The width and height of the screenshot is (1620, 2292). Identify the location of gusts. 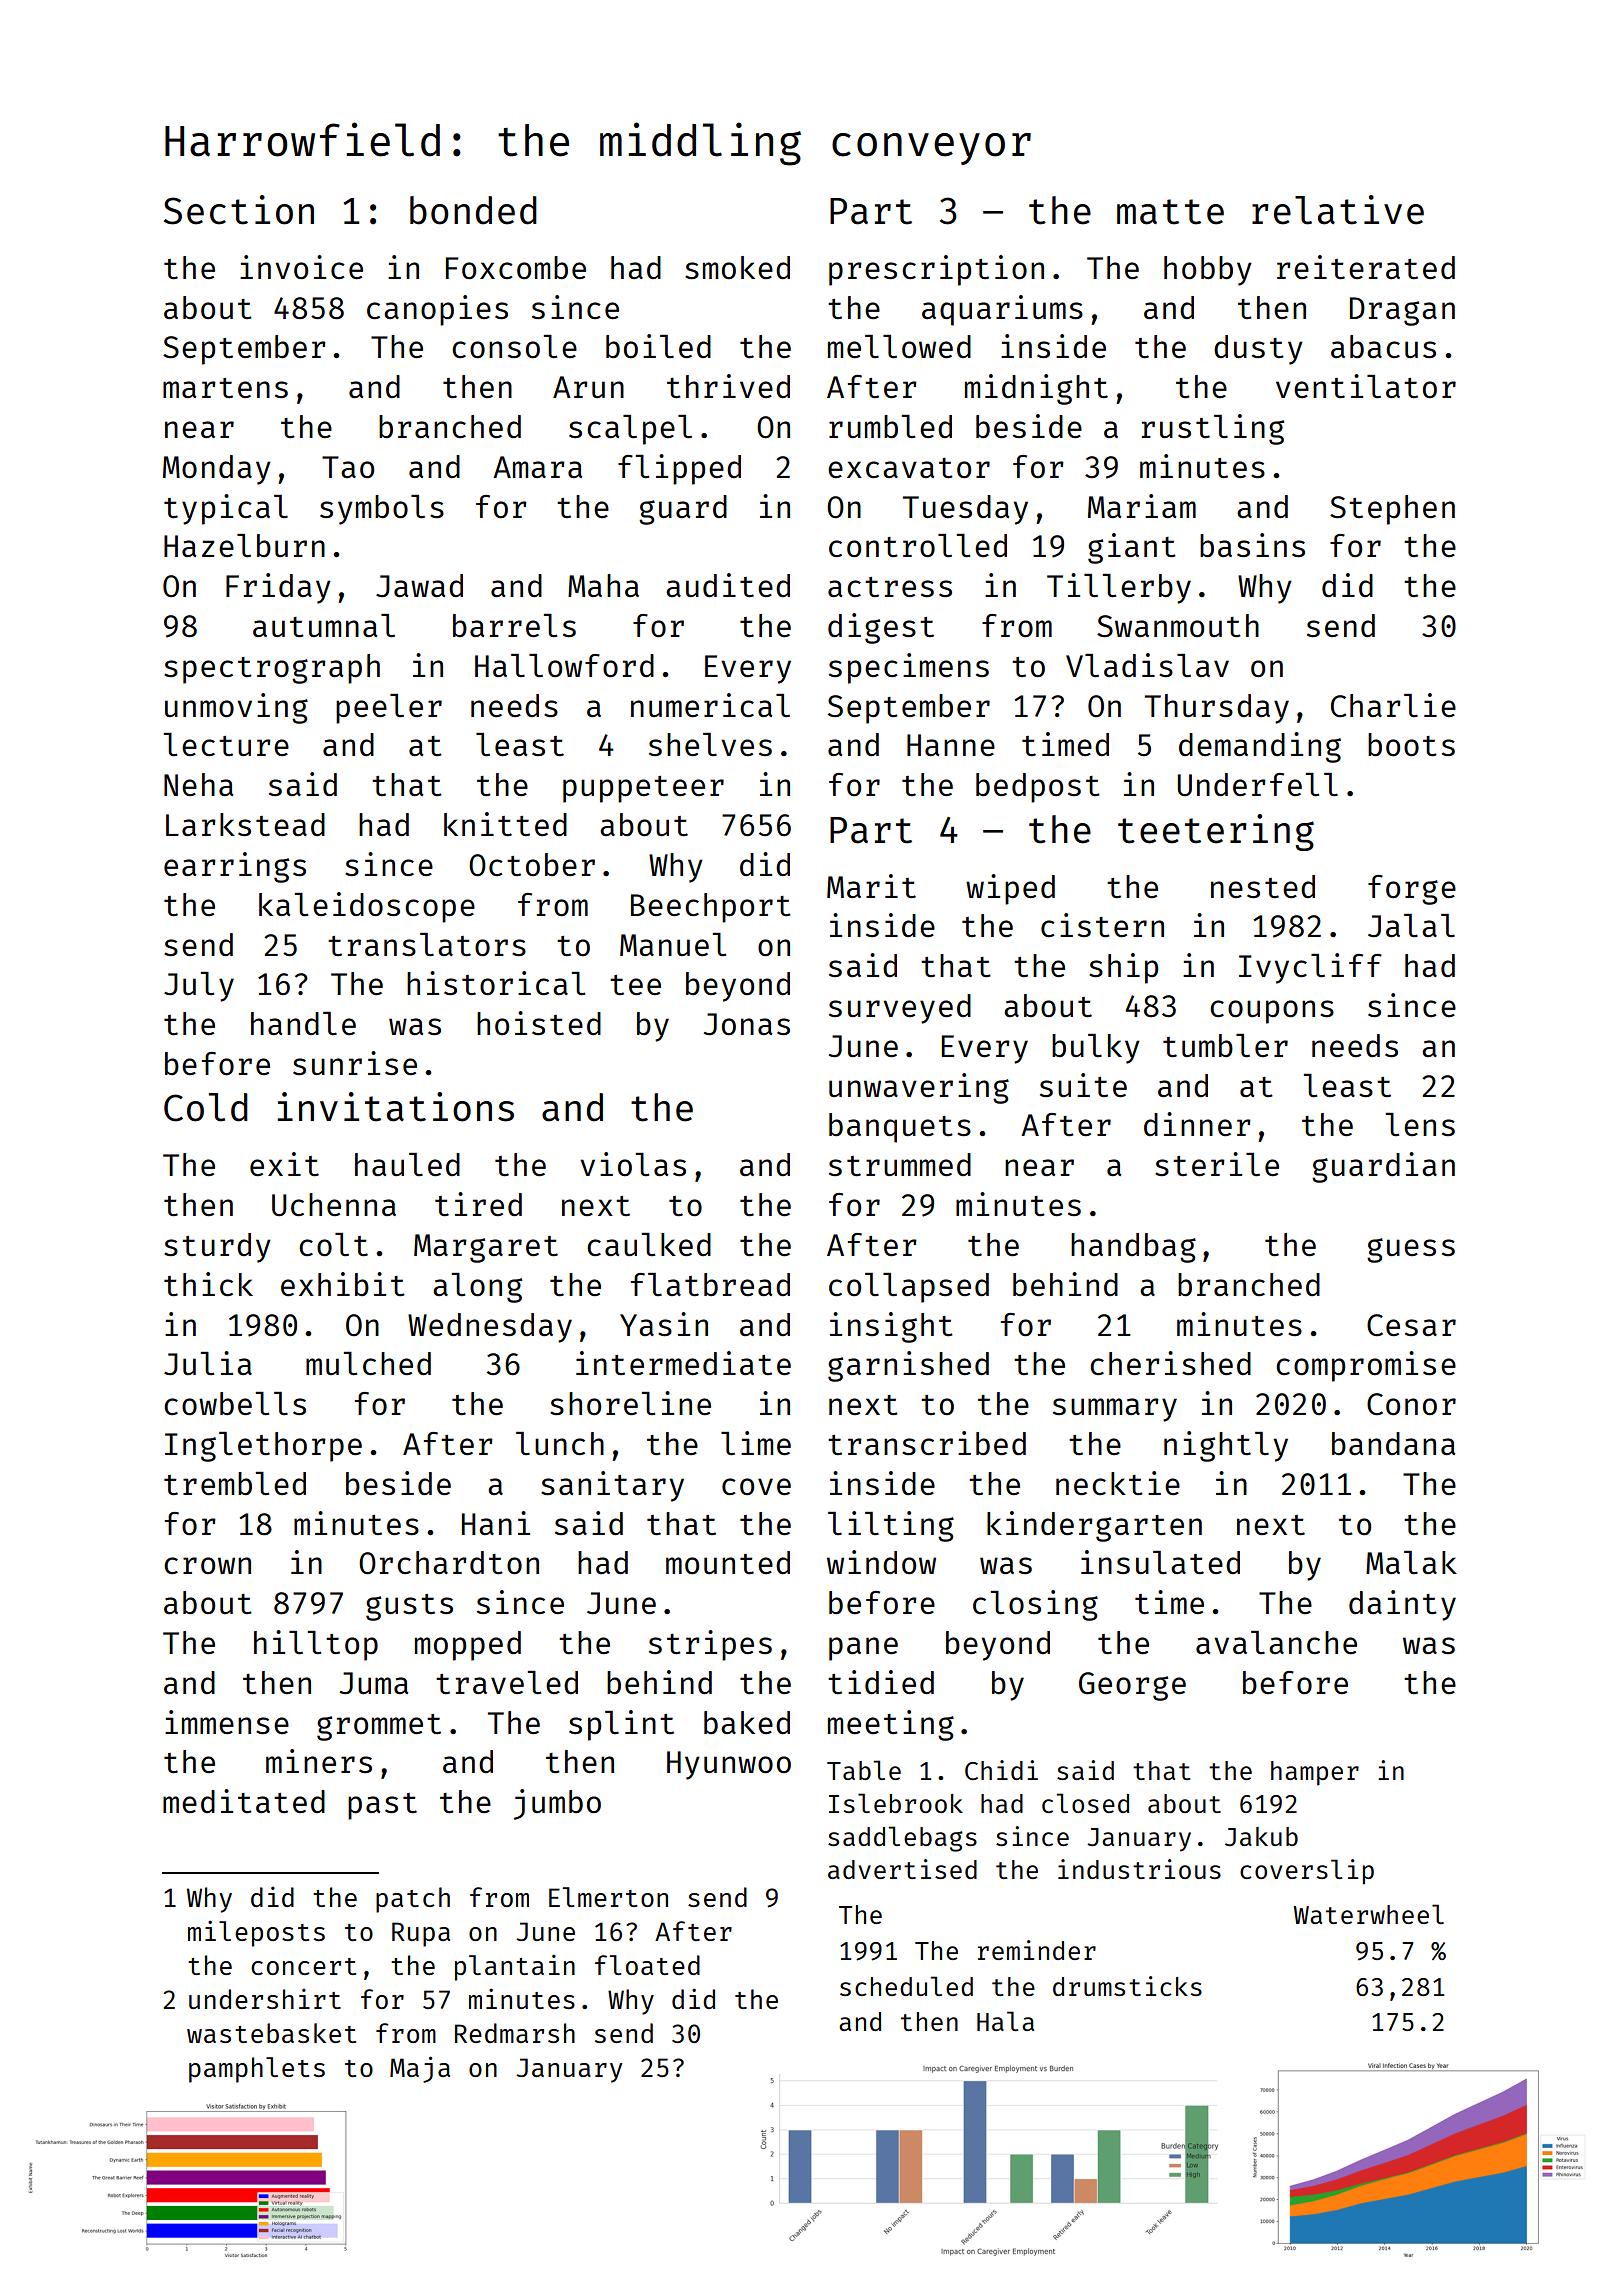
(409, 1607).
